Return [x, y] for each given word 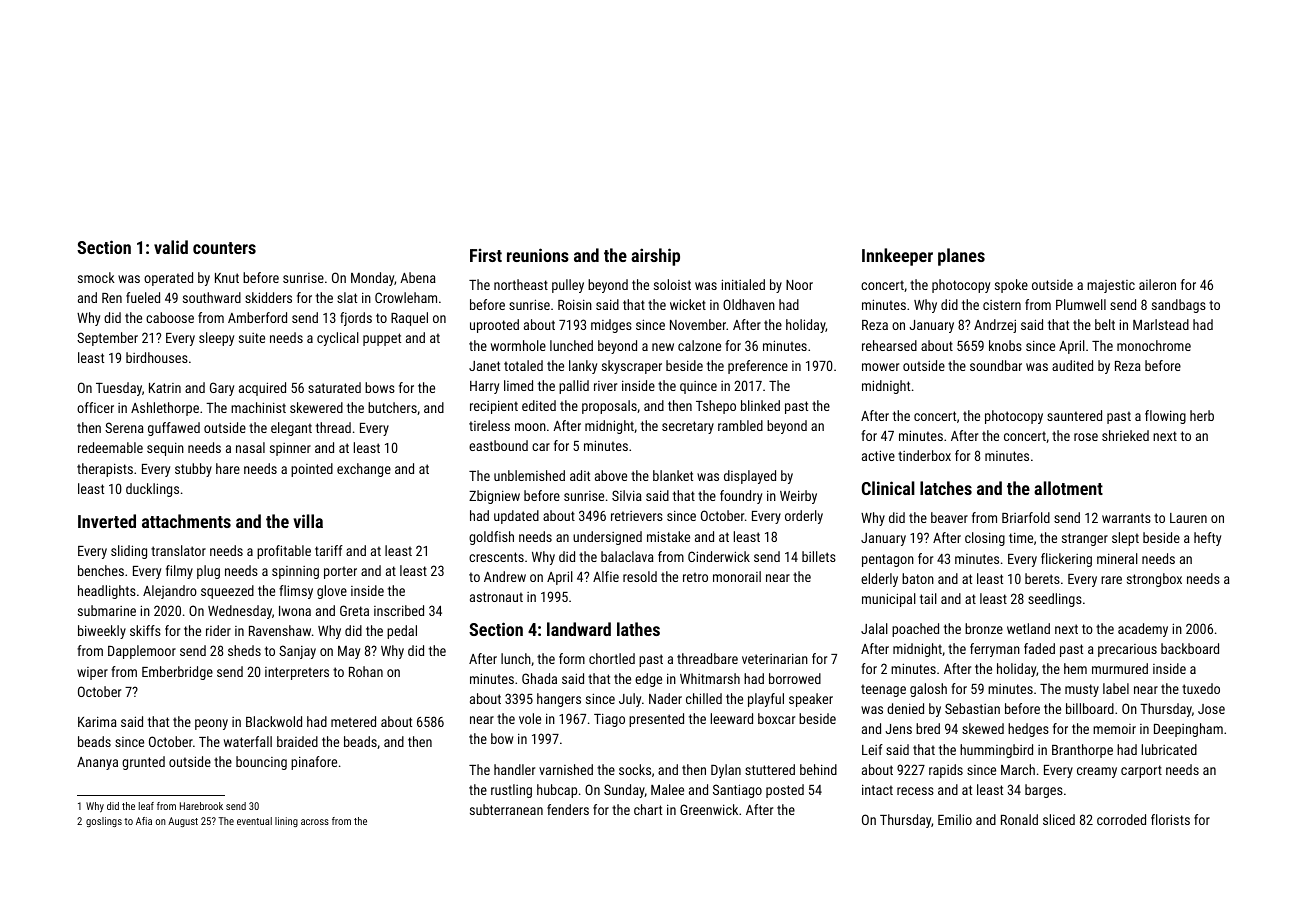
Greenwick [709, 809]
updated [516, 517]
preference [758, 367]
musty [1082, 690]
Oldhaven [749, 304]
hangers [559, 700]
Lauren [1188, 518]
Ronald [1019, 819]
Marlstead [1161, 324]
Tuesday [119, 389]
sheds [244, 650]
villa [308, 521]
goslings [104, 822]
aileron [1157, 284]
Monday [372, 279]
